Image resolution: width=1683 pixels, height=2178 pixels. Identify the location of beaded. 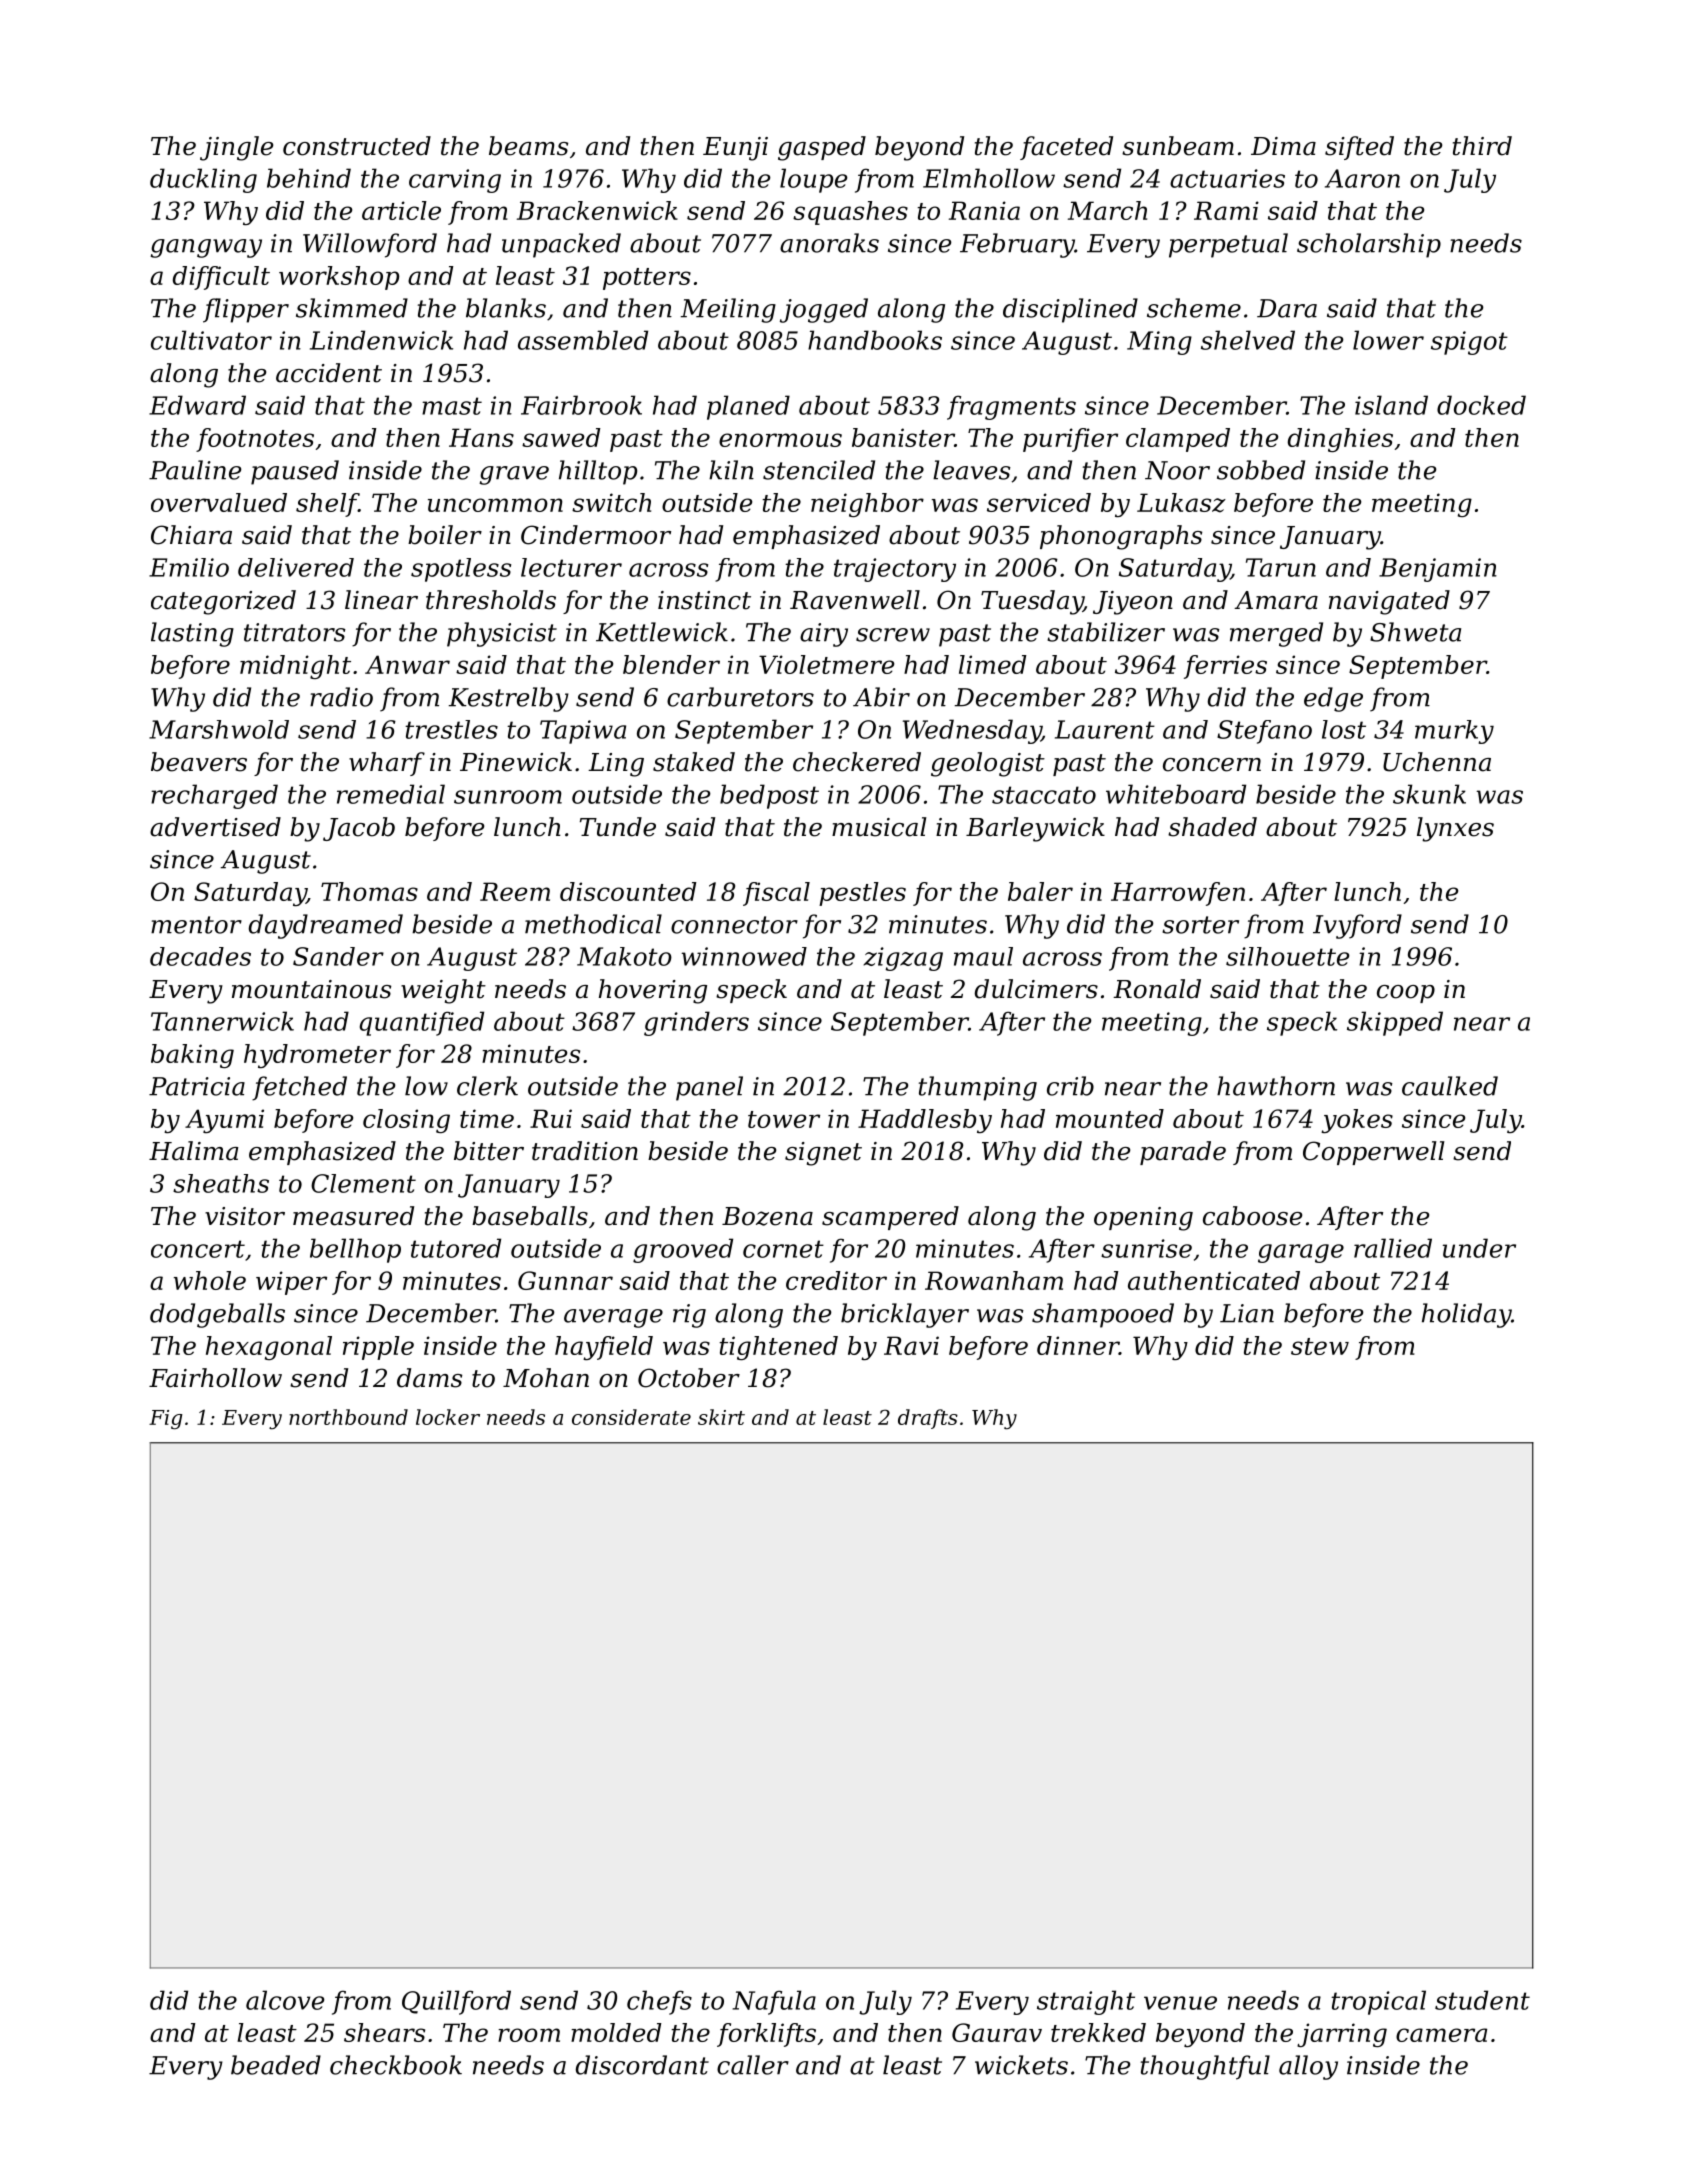
(276, 2065).
